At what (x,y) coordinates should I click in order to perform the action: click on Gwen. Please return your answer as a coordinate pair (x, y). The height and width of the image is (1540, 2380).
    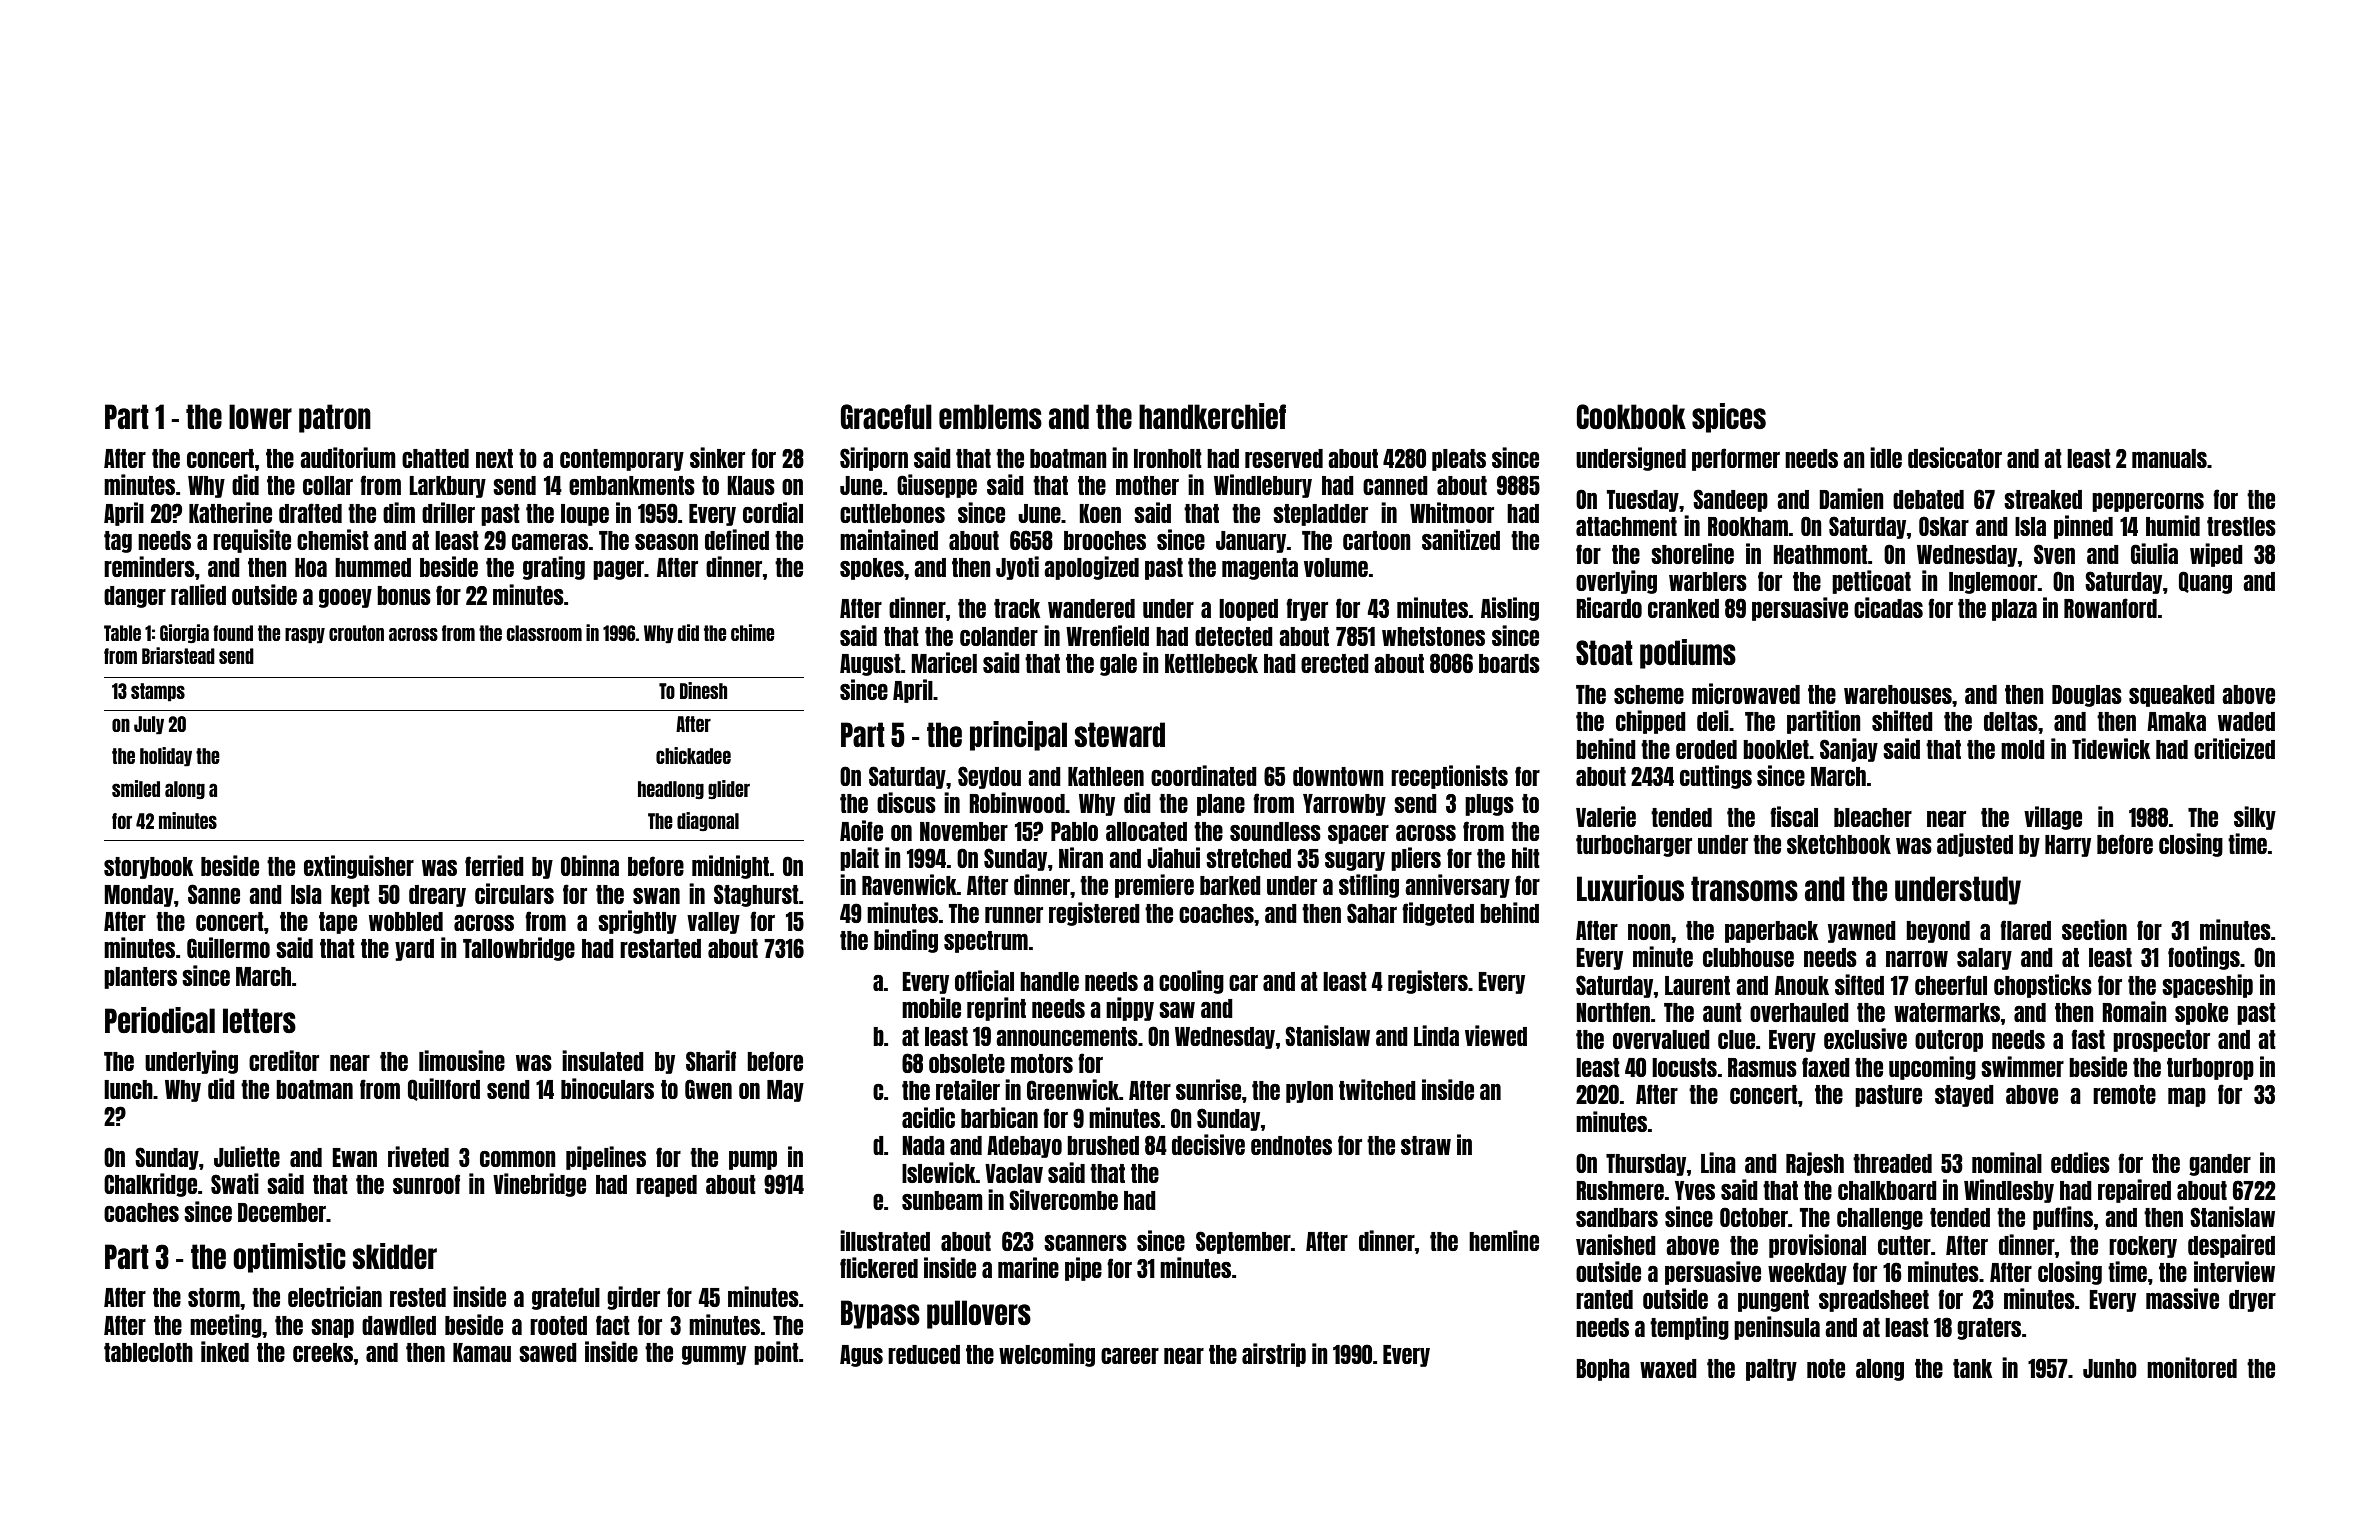
    Looking at the image, I should click on (708, 1089).
